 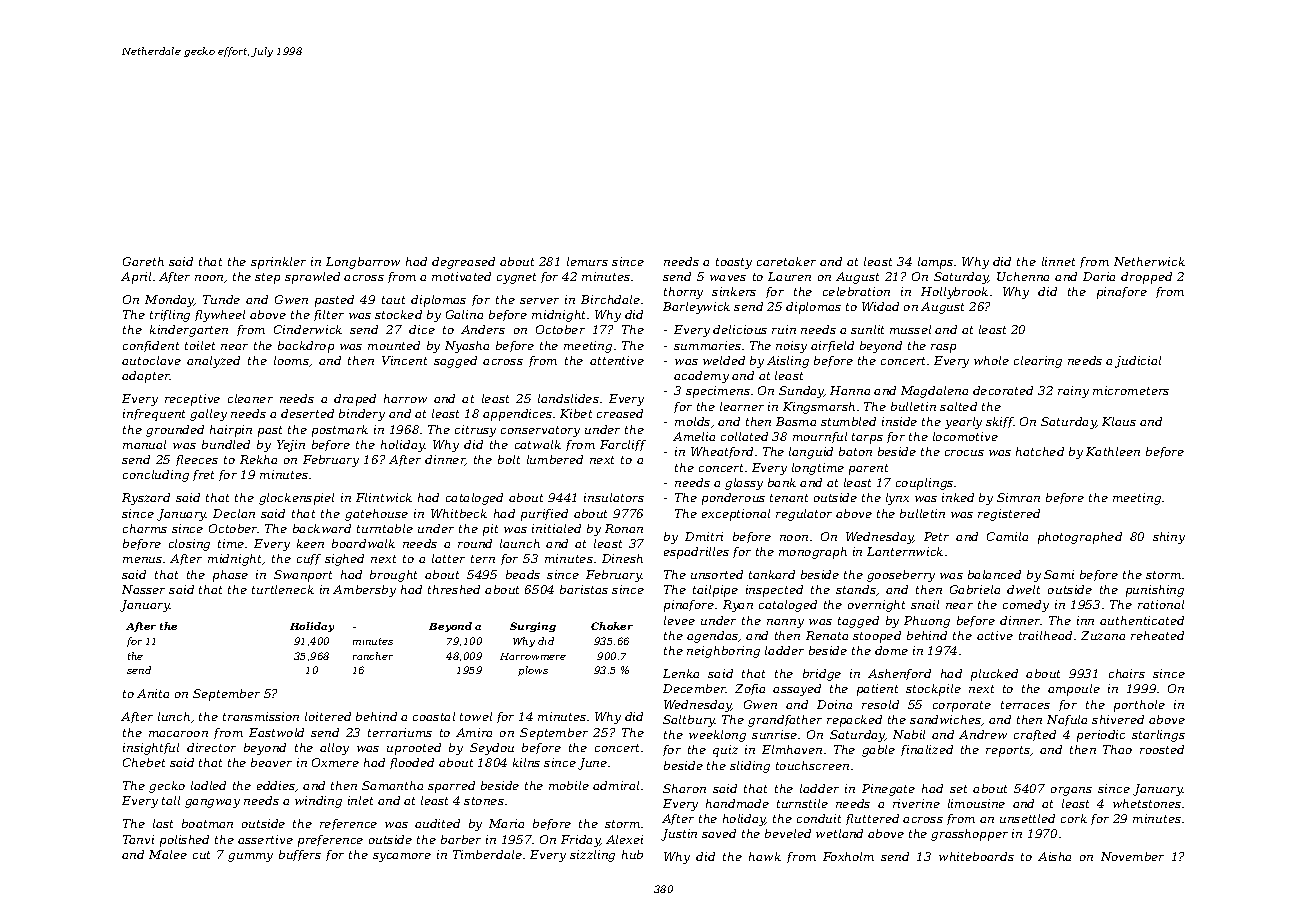 What do you see at coordinates (146, 377) in the screenshot?
I see `adapter` at bounding box center [146, 377].
